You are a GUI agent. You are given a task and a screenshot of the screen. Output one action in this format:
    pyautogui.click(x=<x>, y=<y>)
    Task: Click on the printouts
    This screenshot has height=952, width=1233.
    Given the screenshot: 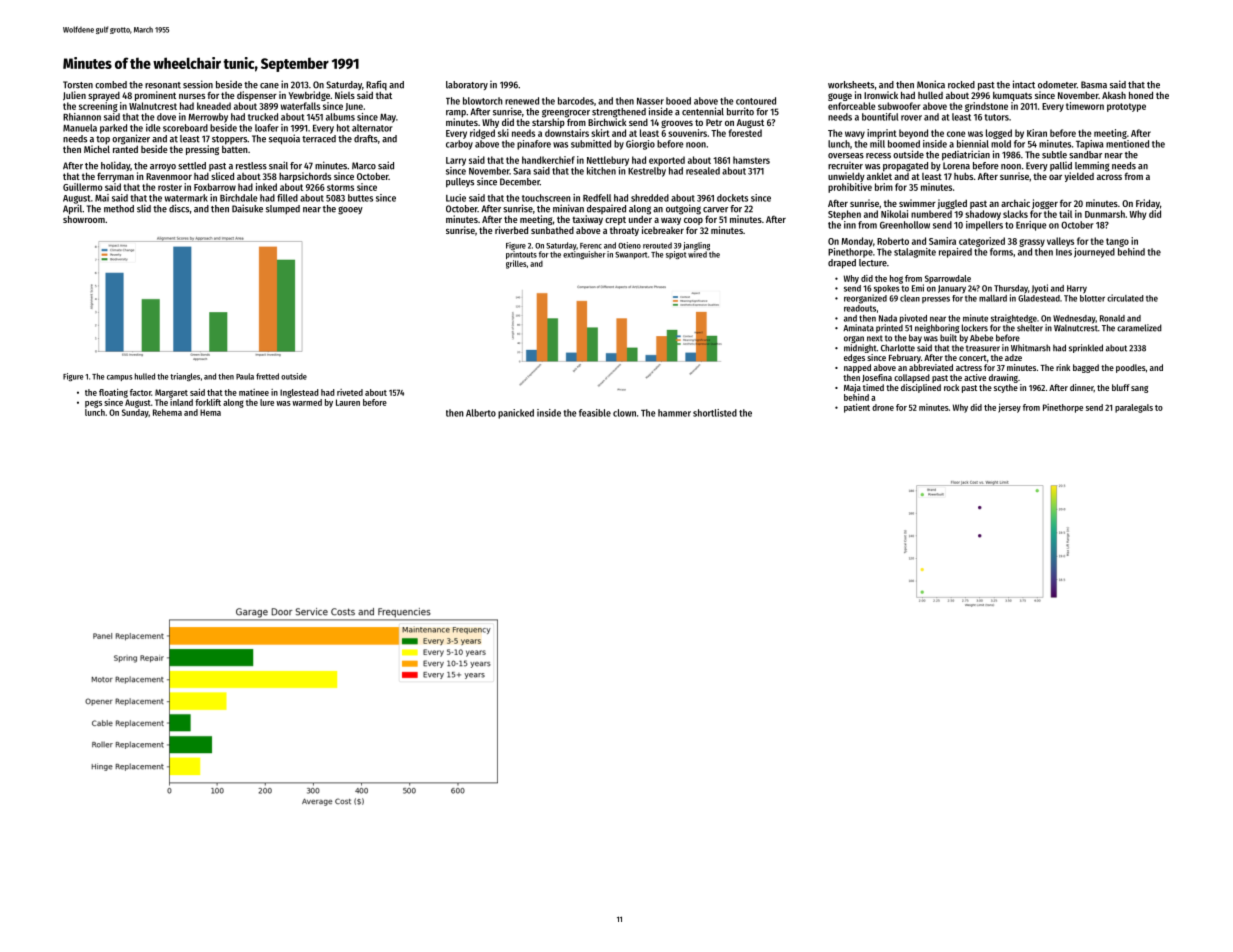 What is the action you would take?
    pyautogui.click(x=521, y=255)
